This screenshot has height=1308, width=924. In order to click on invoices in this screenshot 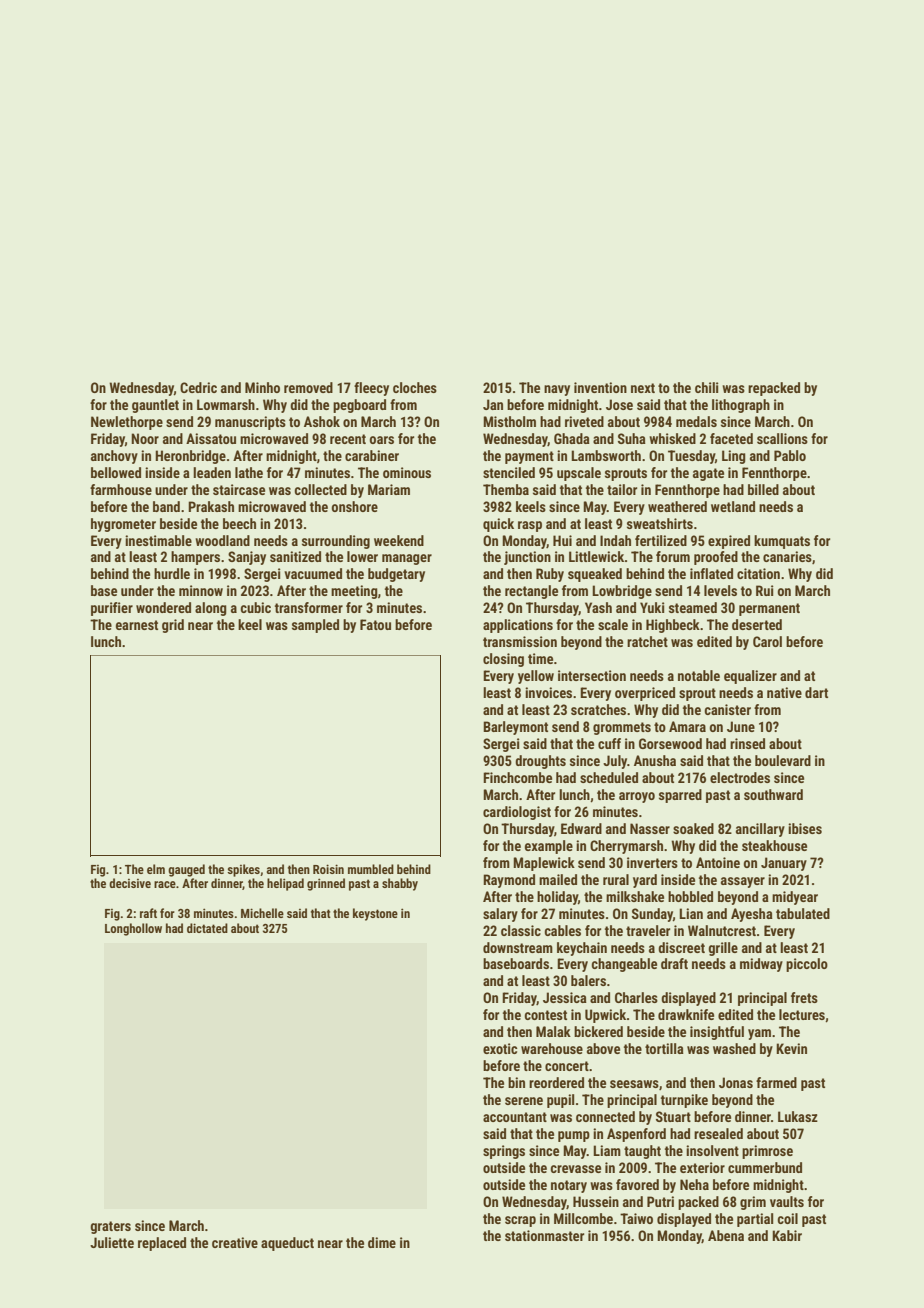, I will do `click(548, 692)`.
